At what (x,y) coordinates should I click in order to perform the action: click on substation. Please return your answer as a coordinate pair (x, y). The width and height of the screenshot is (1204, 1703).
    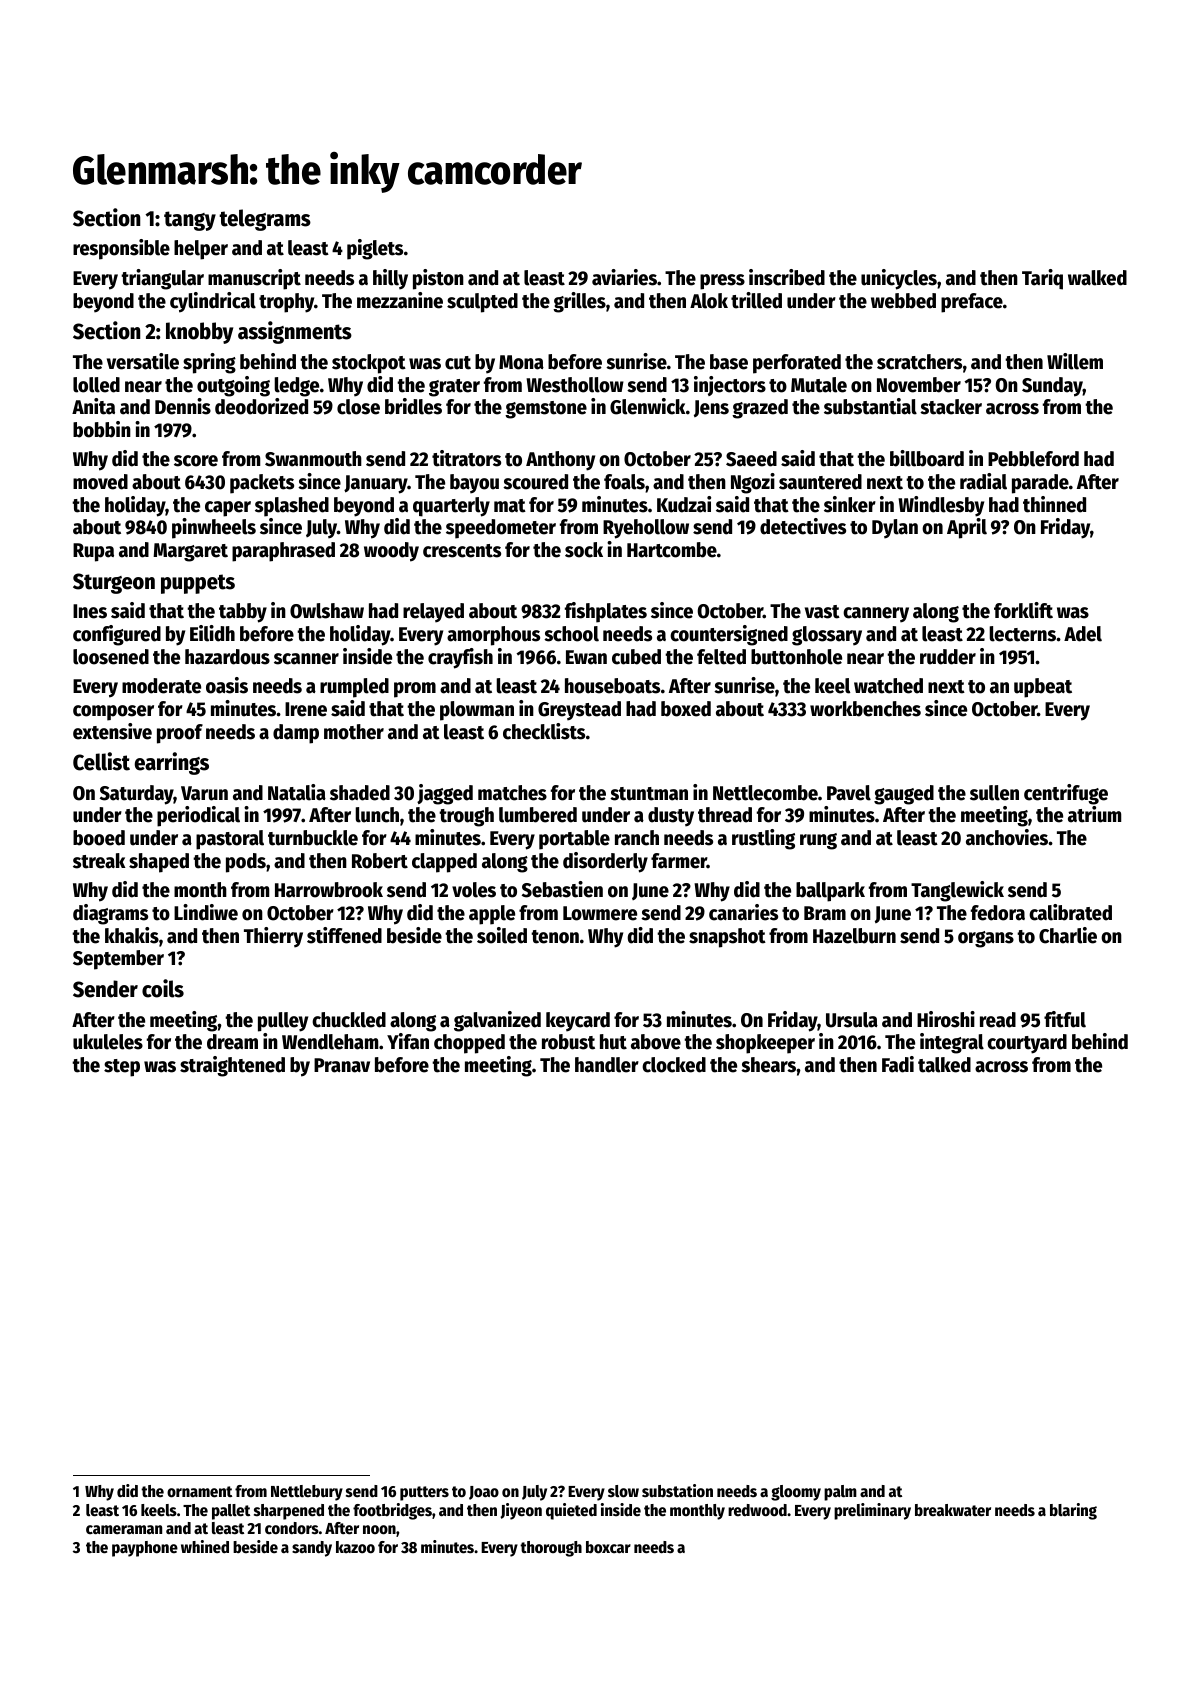
    Looking at the image, I should click on (677, 1491).
